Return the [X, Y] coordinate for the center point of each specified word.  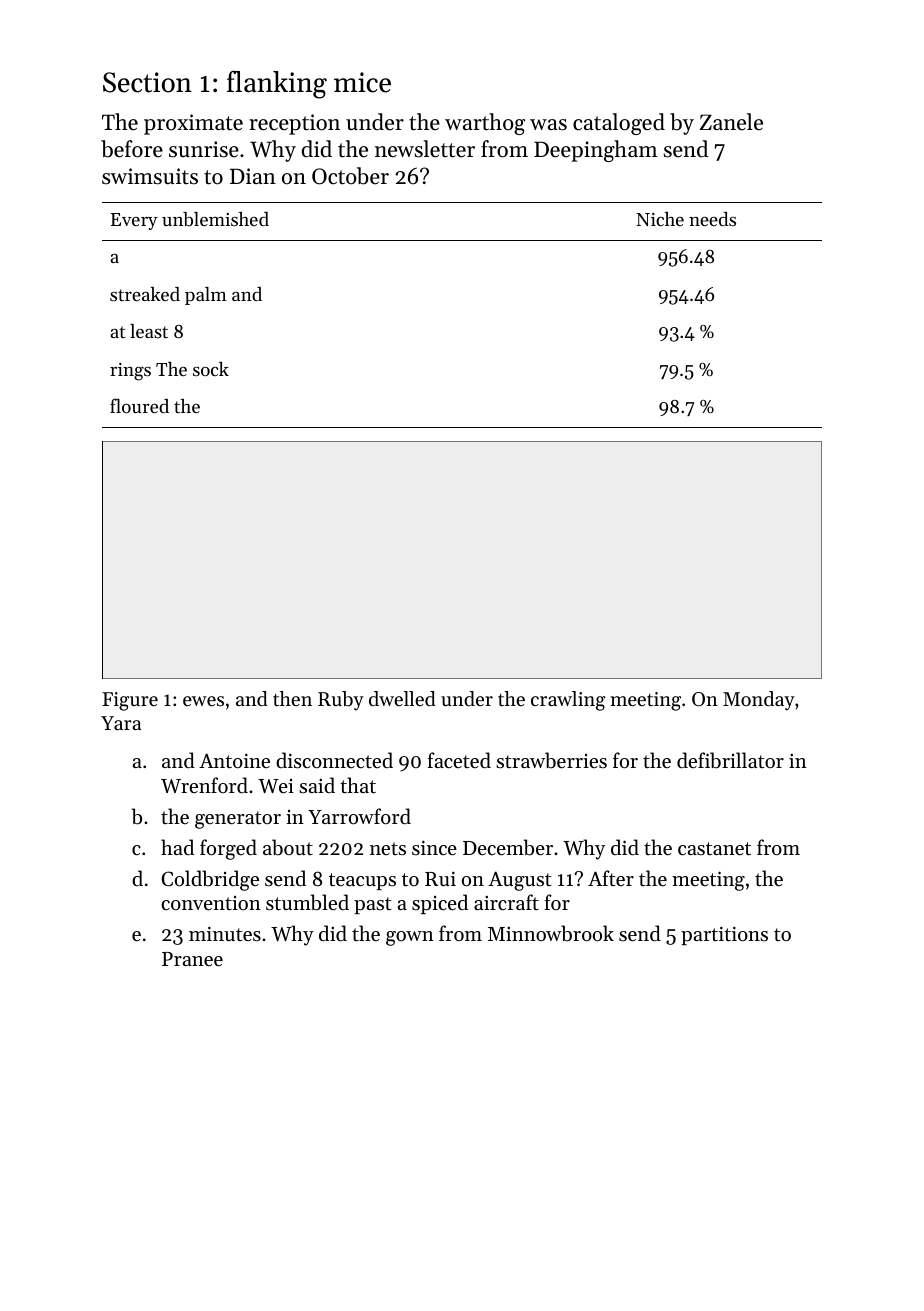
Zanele [731, 122]
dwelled [402, 698]
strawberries [551, 760]
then [292, 698]
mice [362, 82]
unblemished [215, 219]
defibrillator [730, 760]
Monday [759, 701]
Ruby [341, 701]
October [350, 176]
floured [139, 405]
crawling [568, 701]
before [132, 149]
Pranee [192, 959]
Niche [660, 219]
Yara [121, 723]
